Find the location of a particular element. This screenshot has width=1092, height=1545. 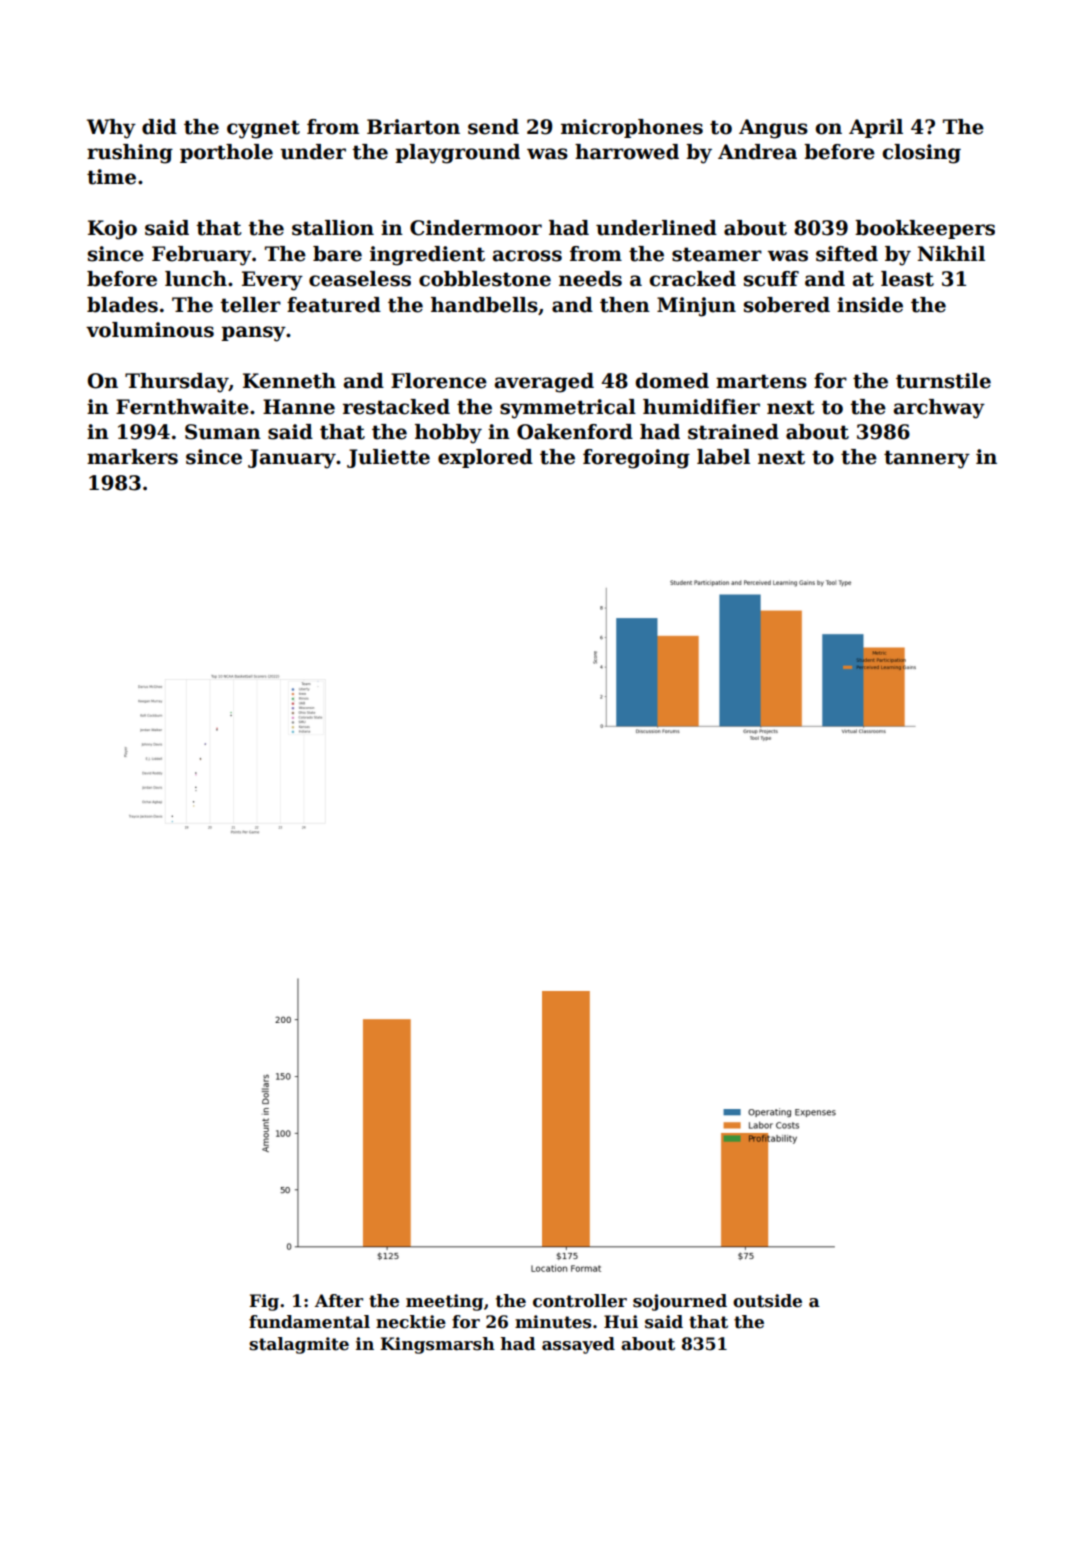

closing is located at coordinates (921, 154).
